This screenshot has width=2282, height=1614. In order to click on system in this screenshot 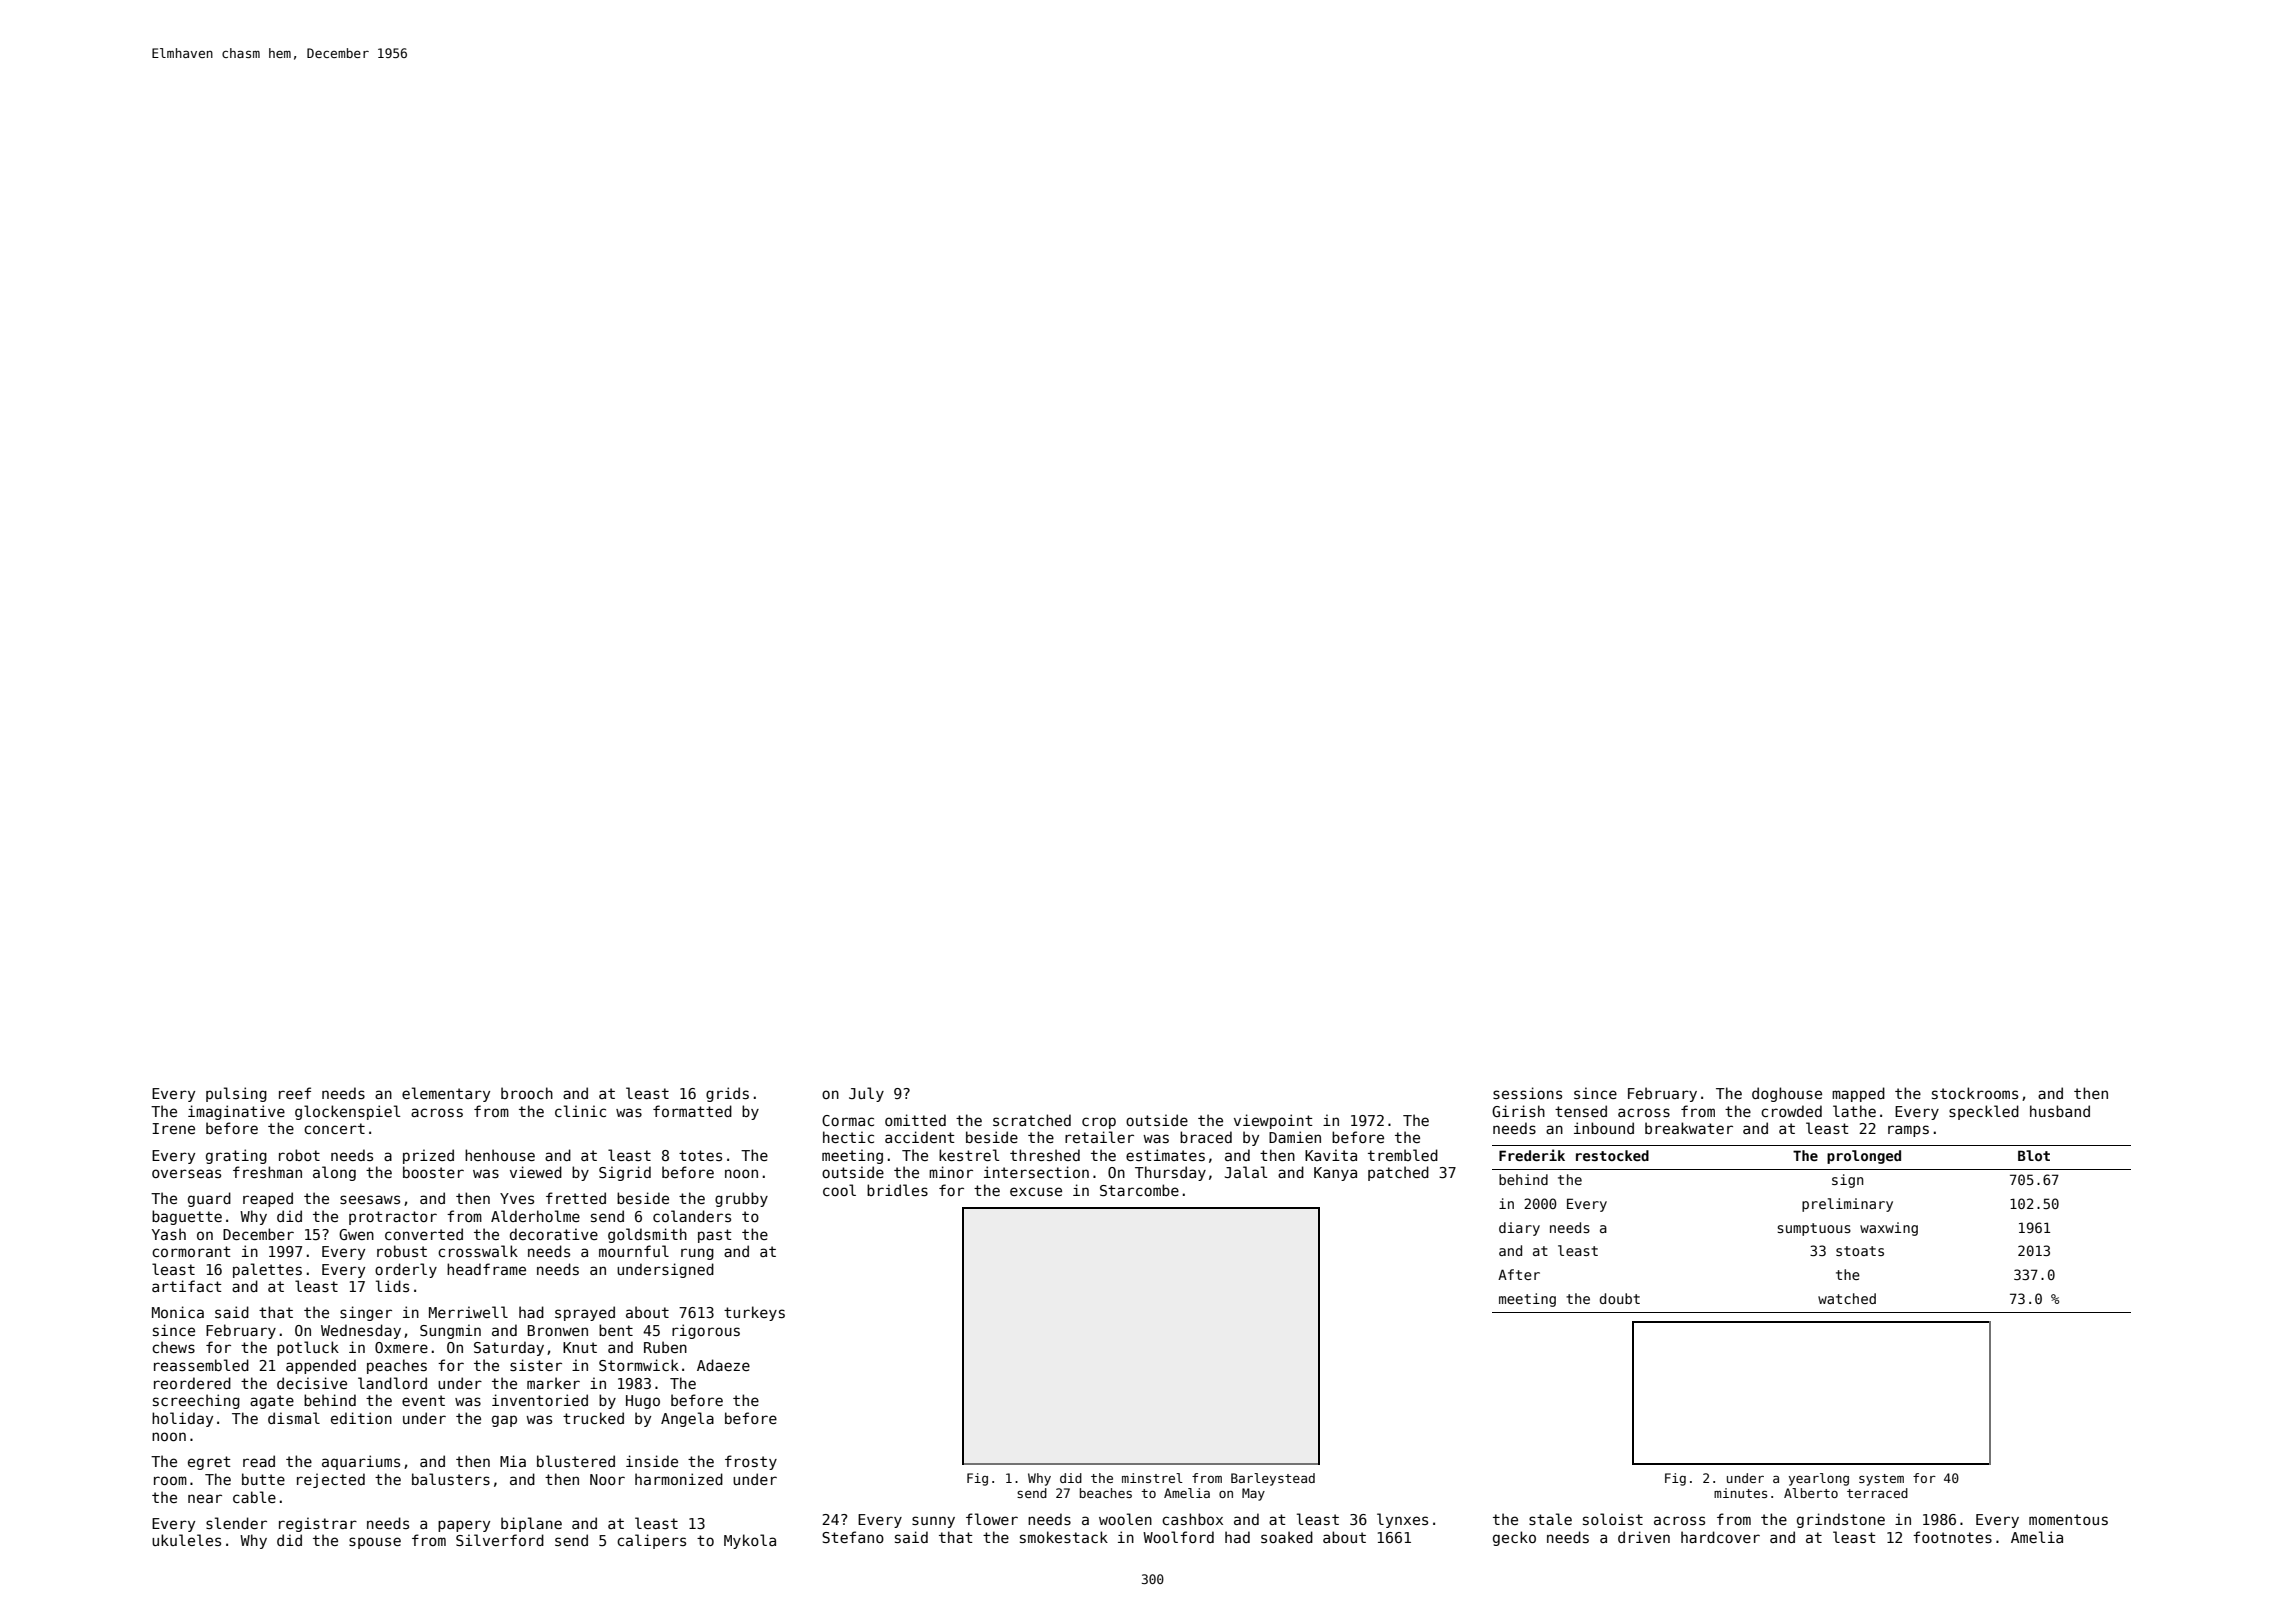, I will do `click(1881, 1480)`.
